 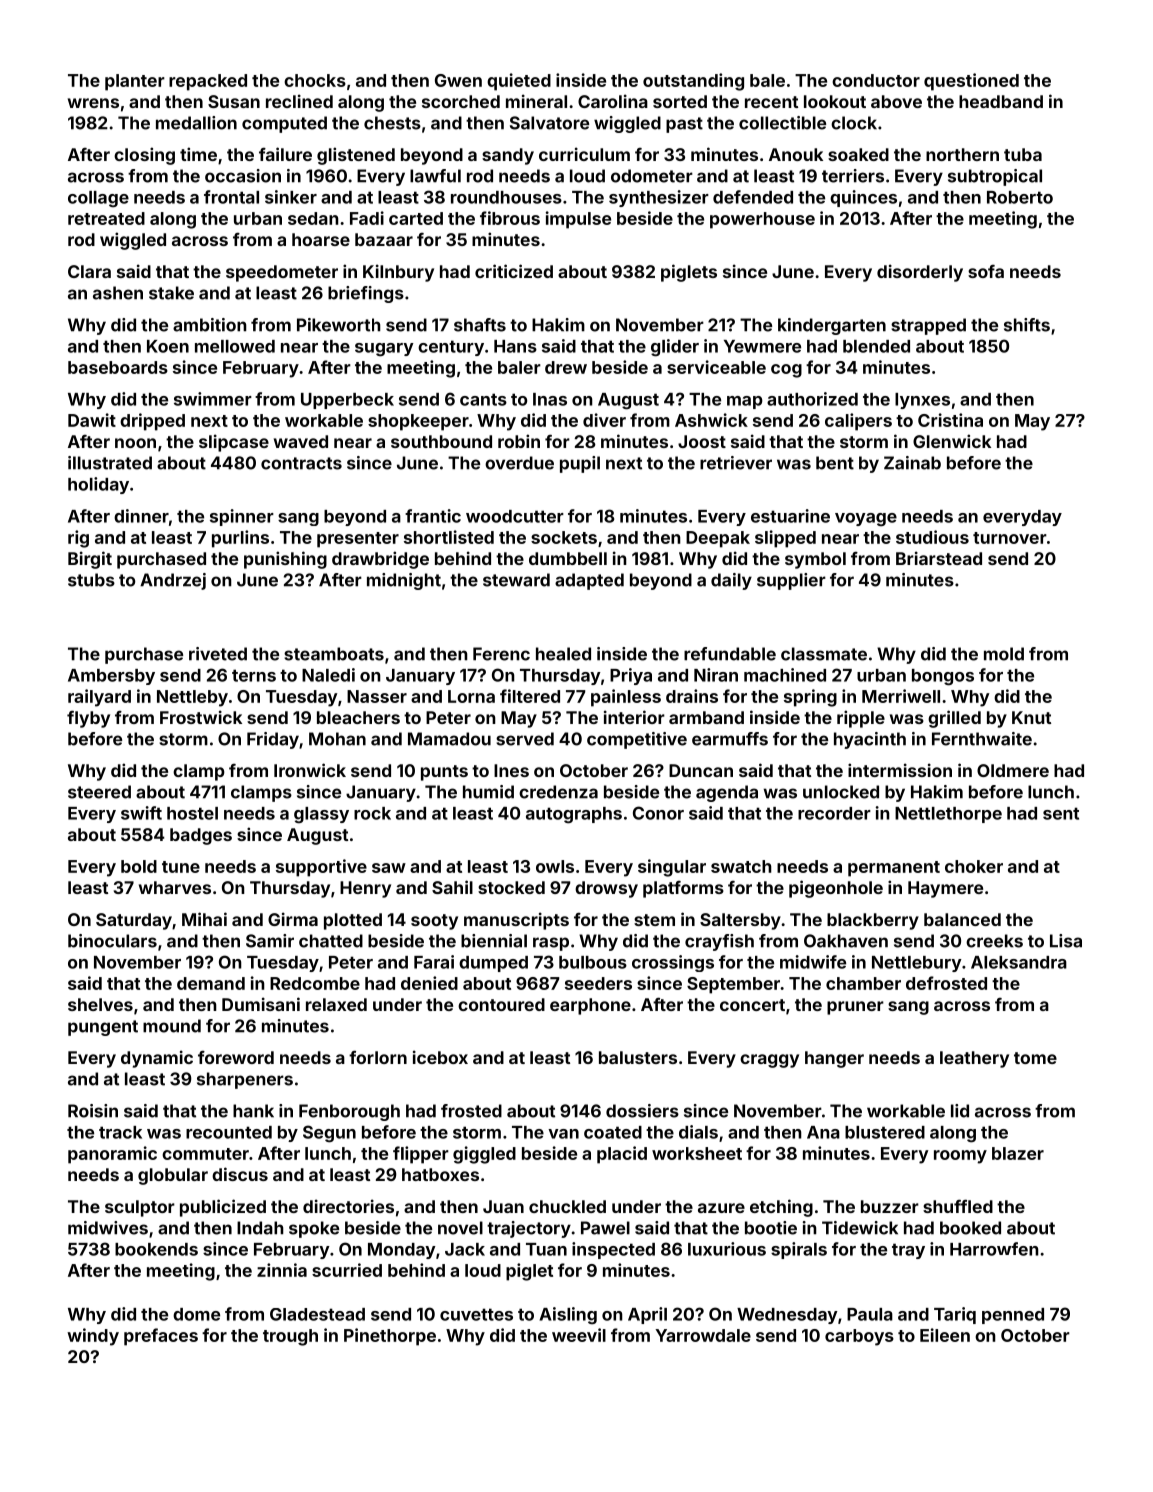 I want to click on Duncan, so click(x=701, y=770).
